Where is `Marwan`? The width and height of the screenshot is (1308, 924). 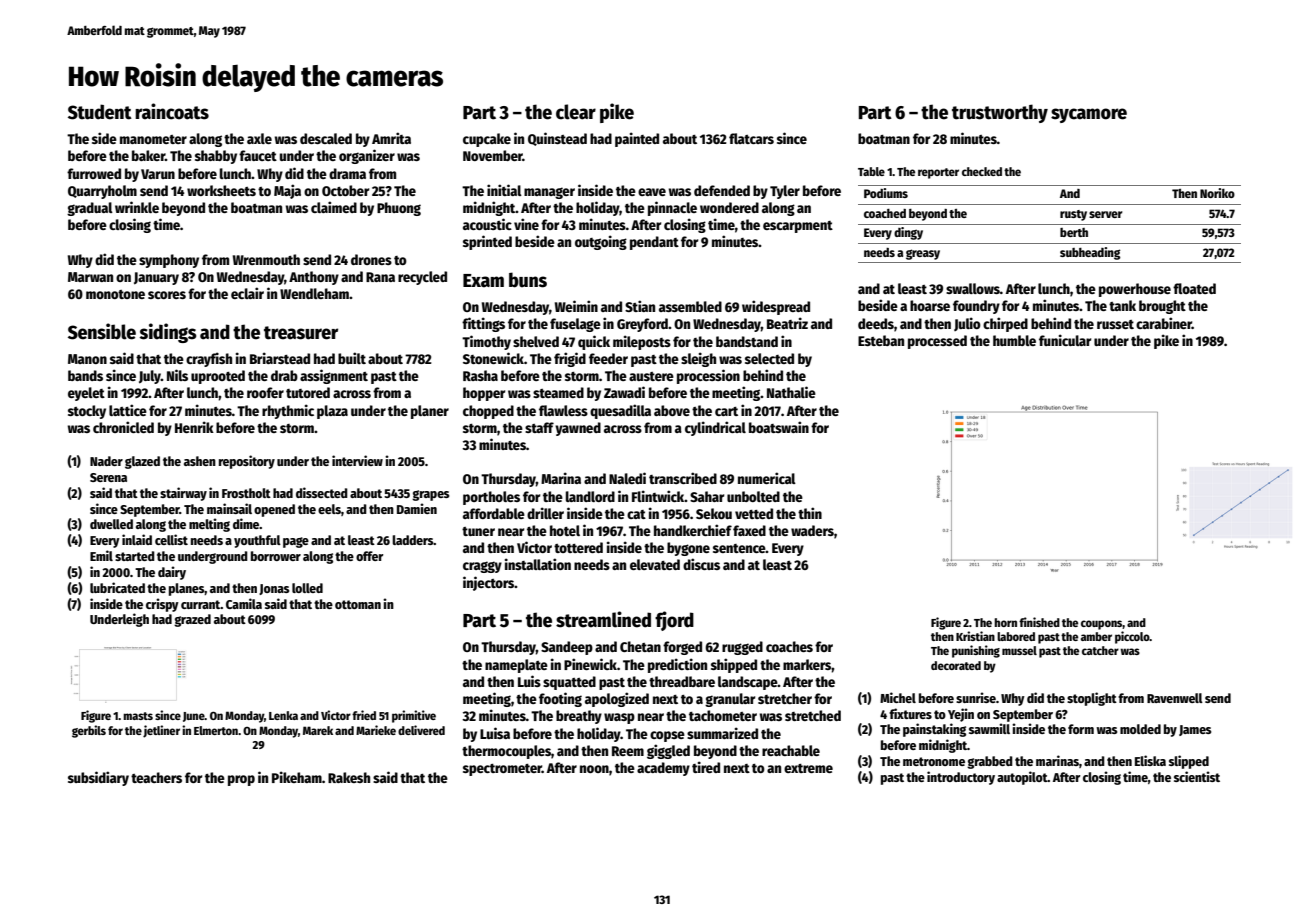 Marwan is located at coordinates (90, 277).
